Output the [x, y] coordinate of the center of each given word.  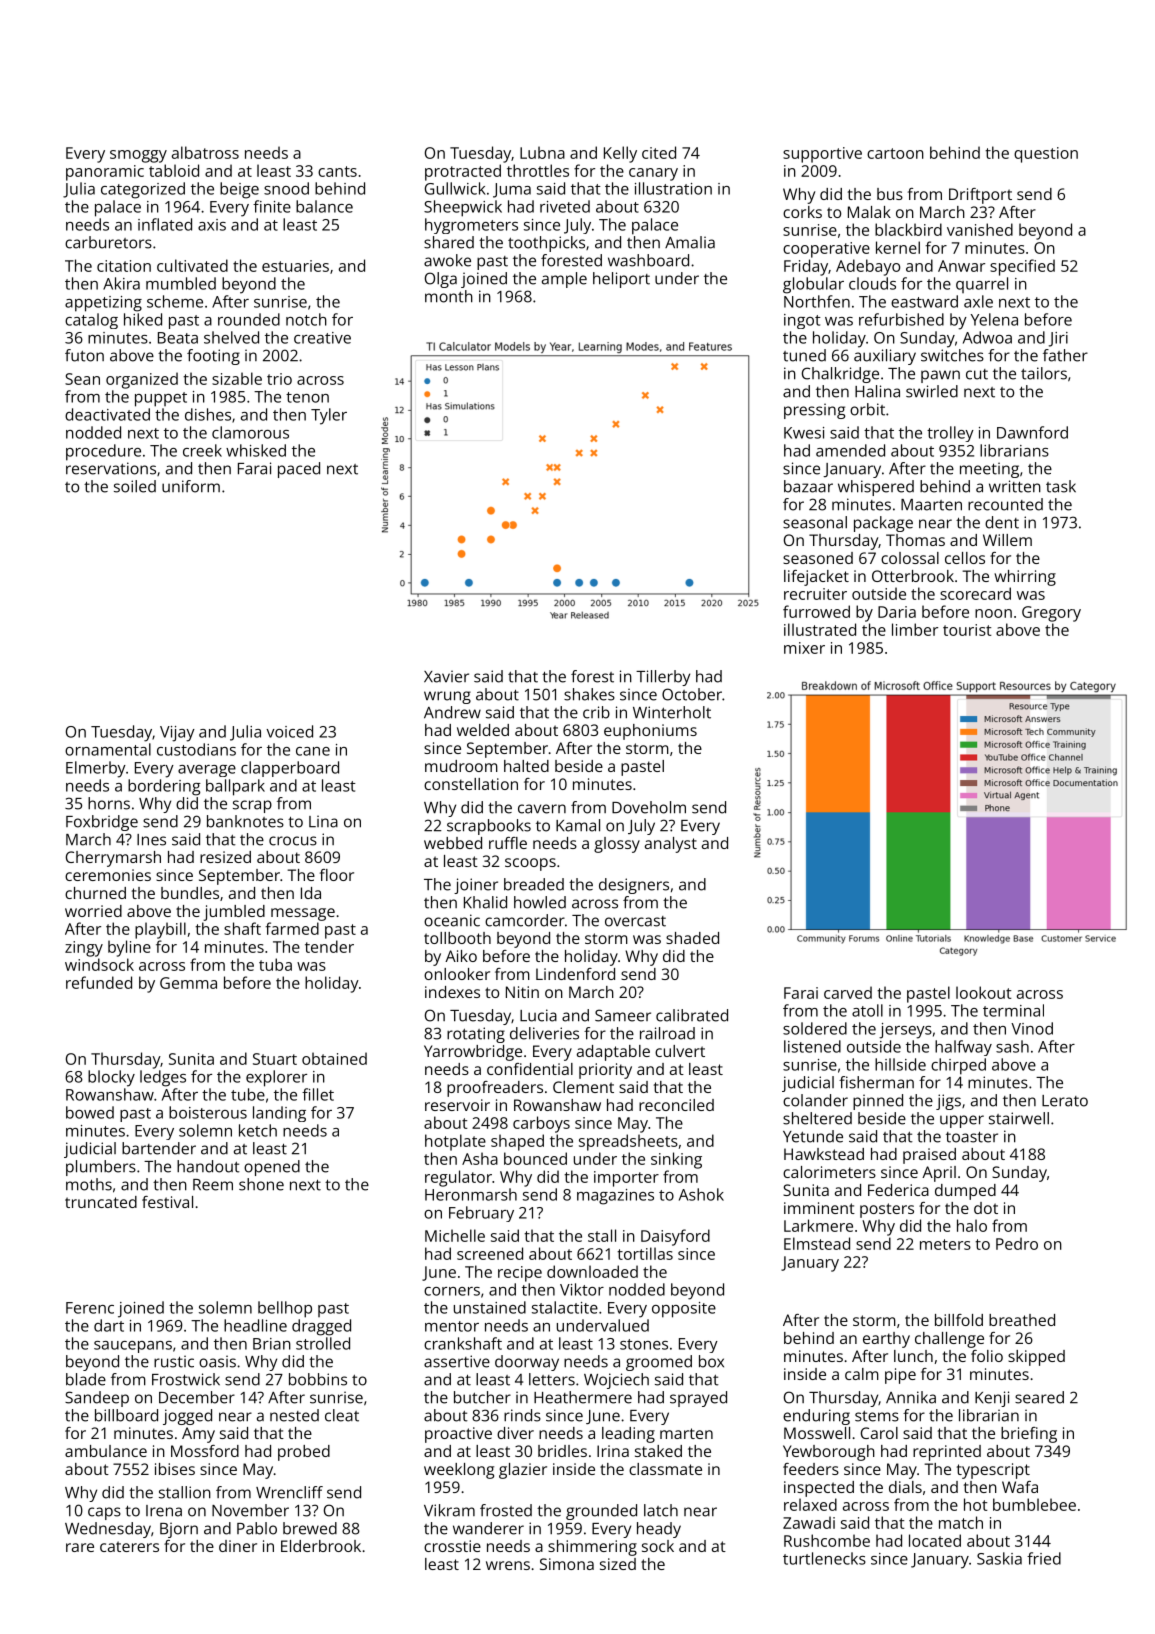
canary [653, 174]
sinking [676, 1160]
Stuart [275, 1059]
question [1046, 155]
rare [80, 1547]
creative [322, 338]
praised [929, 1156]
